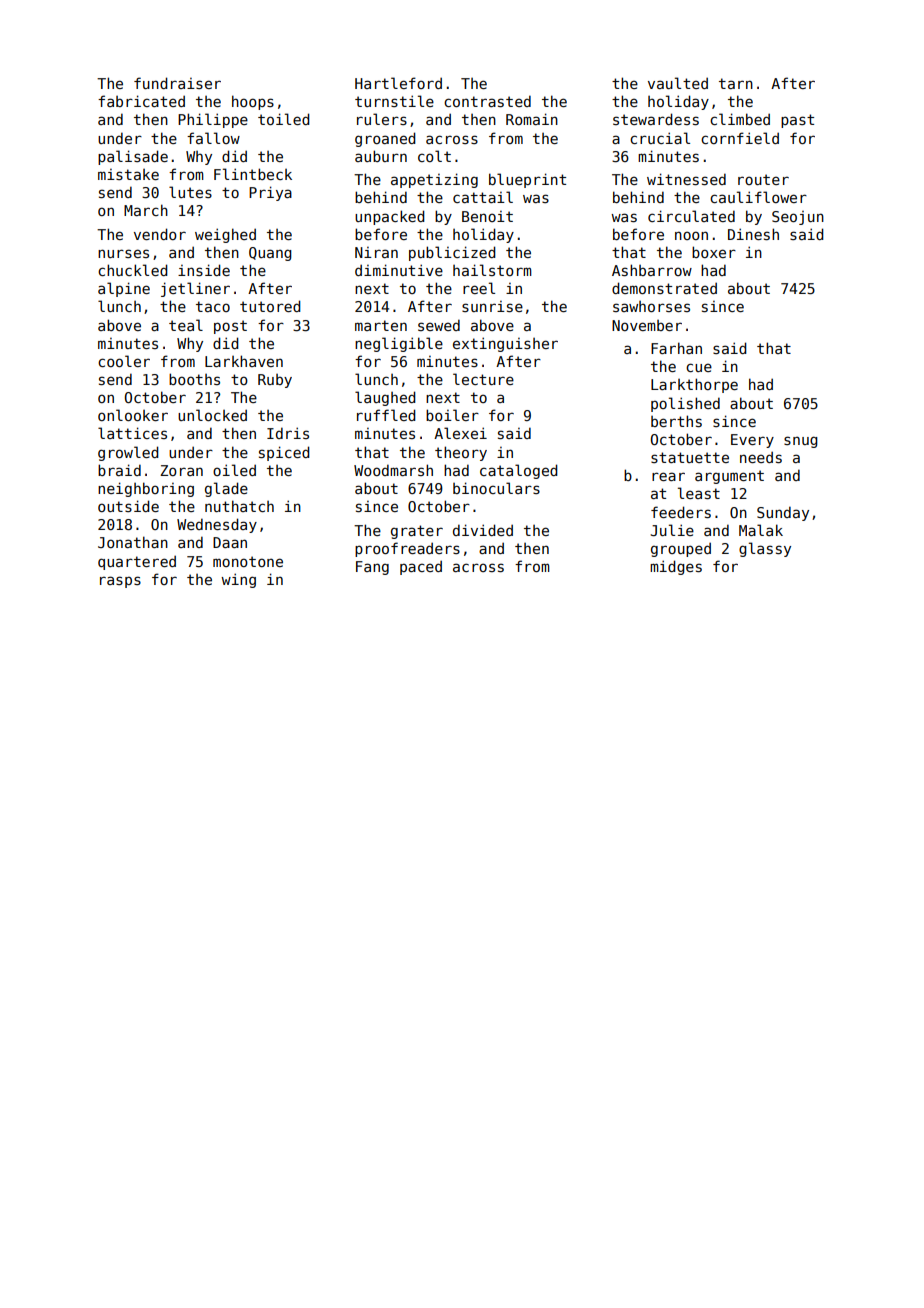  Describe the element at coordinates (664, 288) in the image. I see `demonstrated` at that location.
